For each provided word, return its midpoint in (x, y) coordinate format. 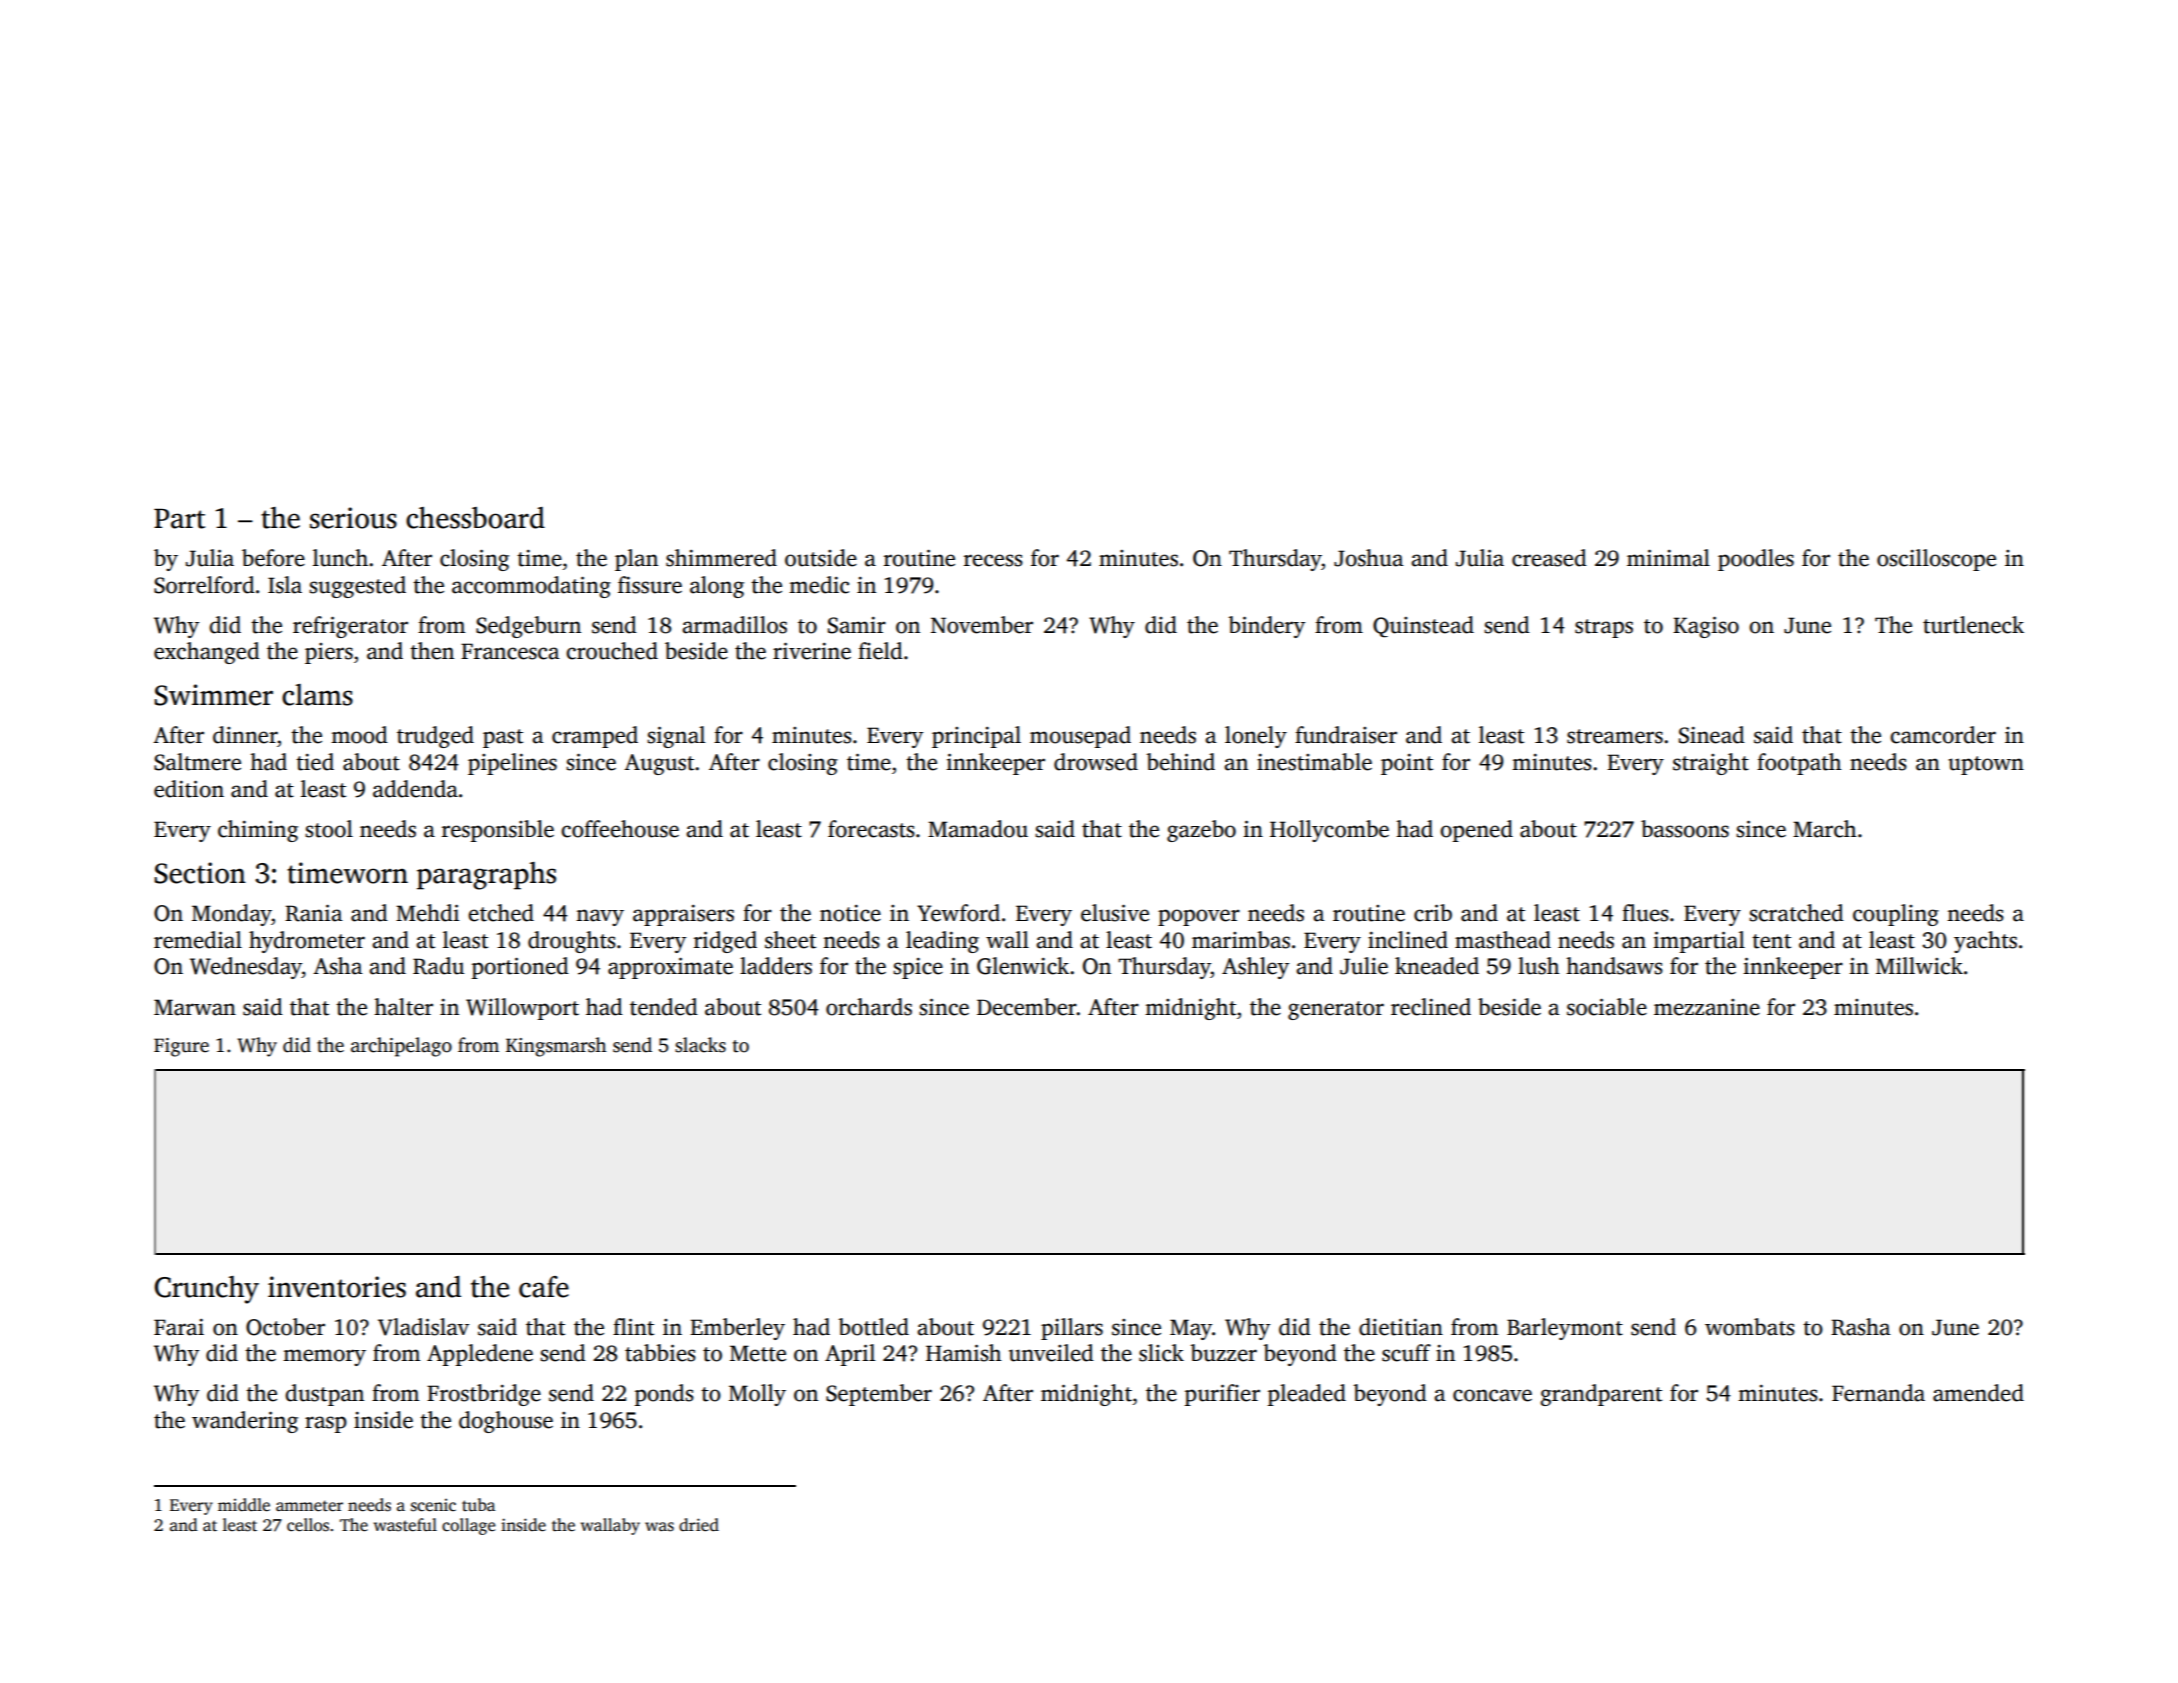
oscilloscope (1936, 560)
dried (699, 1525)
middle (244, 1505)
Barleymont (1565, 1329)
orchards (869, 1007)
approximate (670, 968)
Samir (857, 625)
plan (636, 560)
